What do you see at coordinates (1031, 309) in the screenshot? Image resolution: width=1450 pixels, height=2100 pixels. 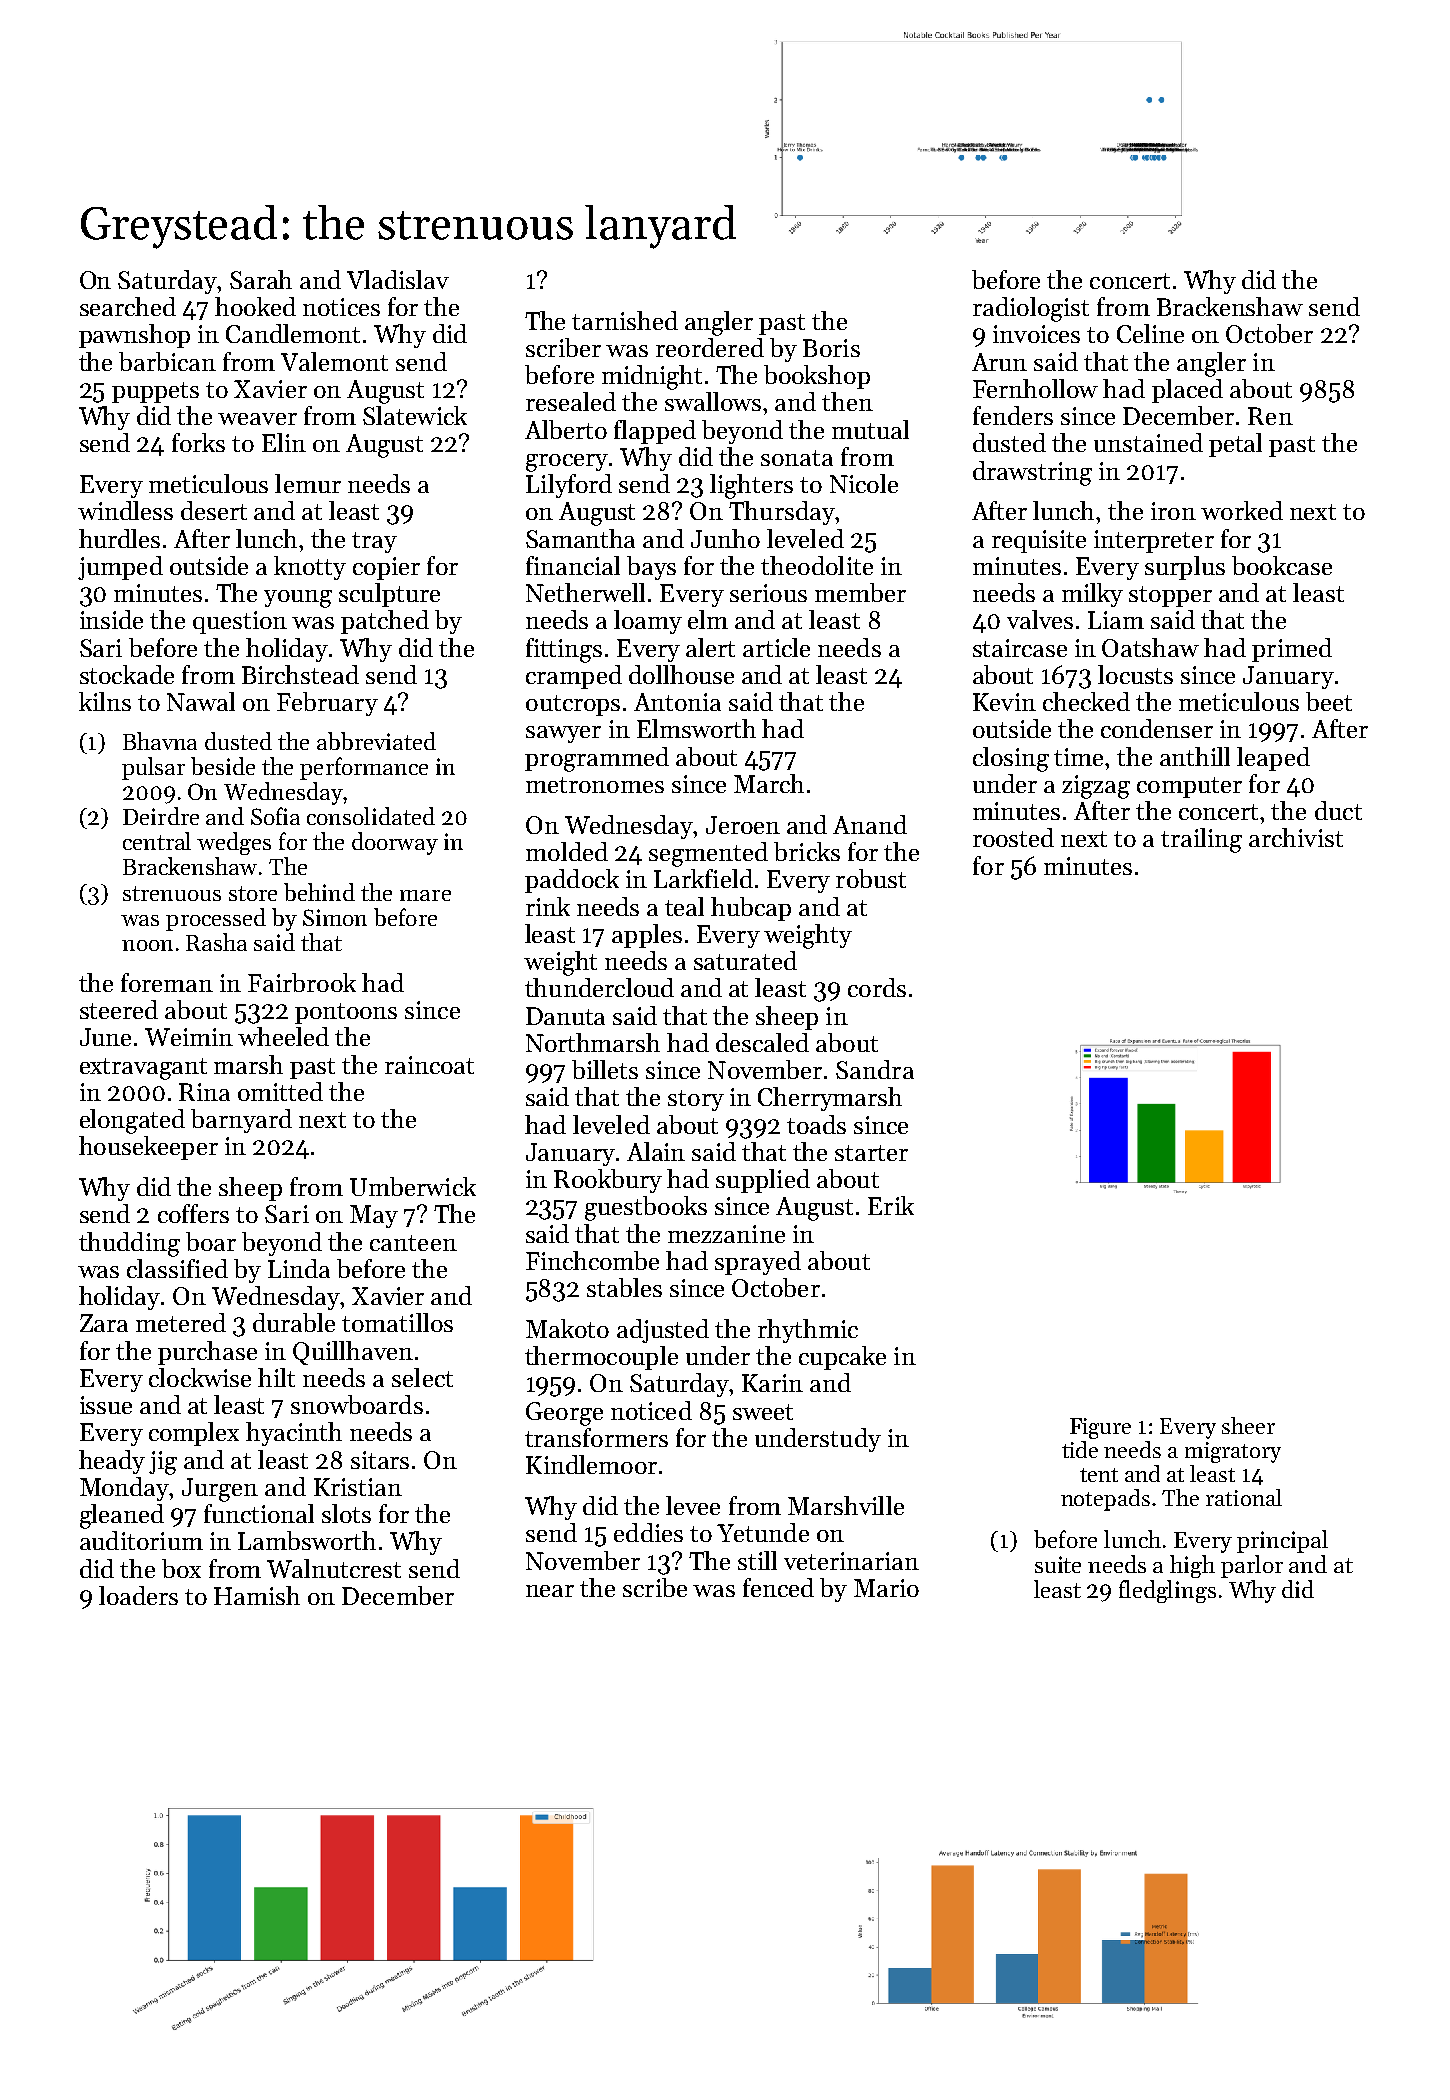 I see `radiologist` at bounding box center [1031, 309].
